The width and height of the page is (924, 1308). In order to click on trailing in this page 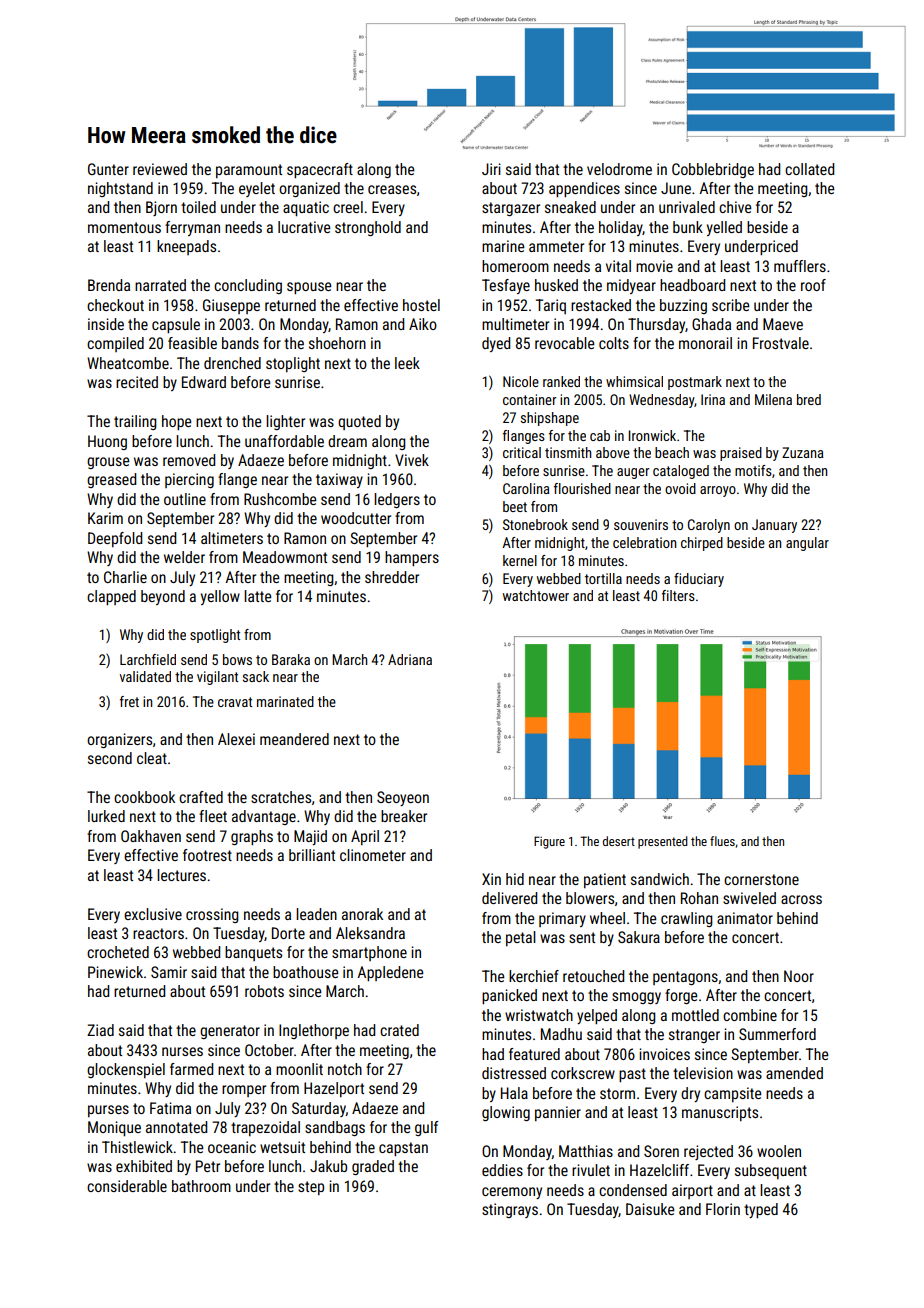, I will do `click(135, 422)`.
